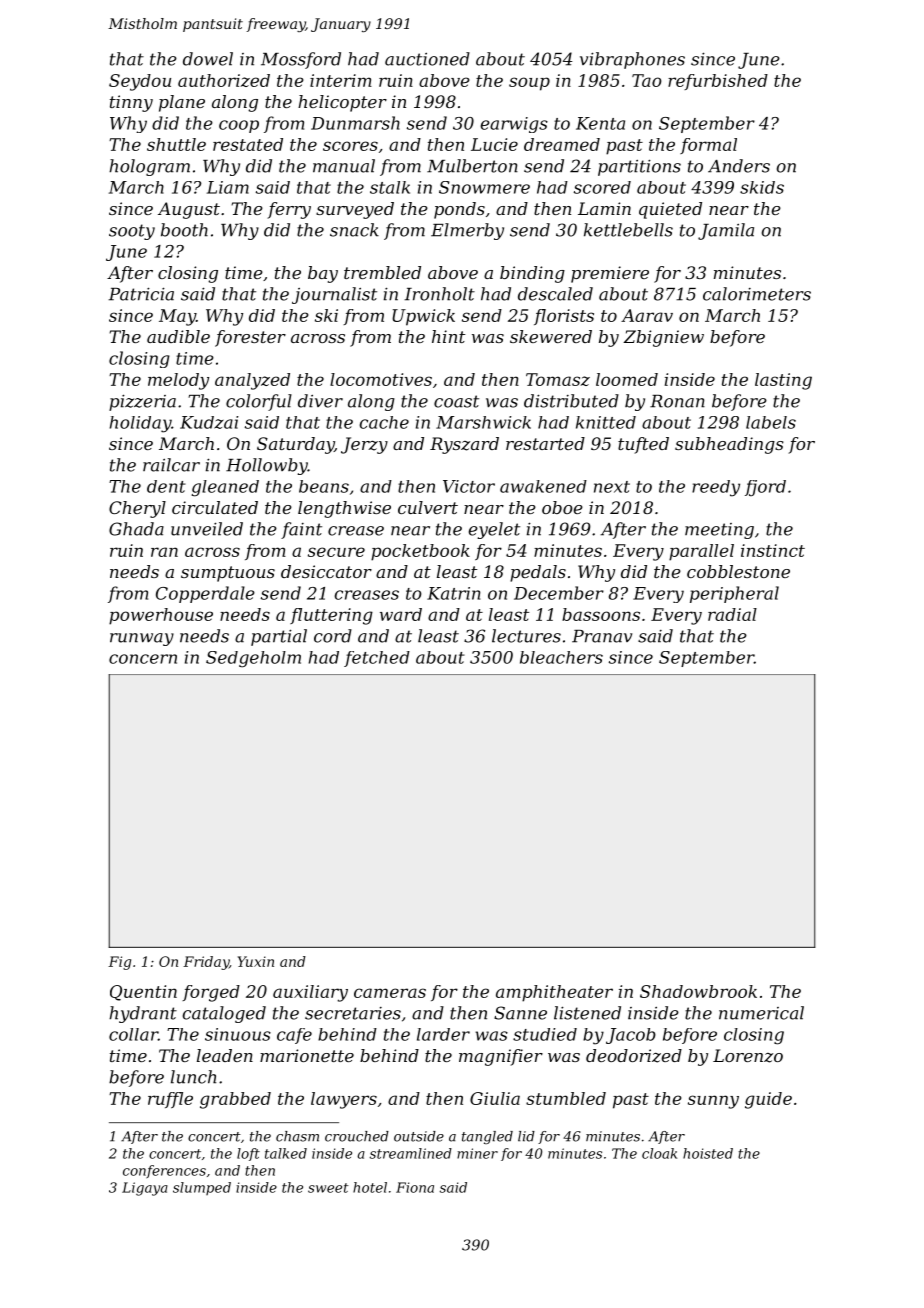  I want to click on partitions, so click(639, 167).
